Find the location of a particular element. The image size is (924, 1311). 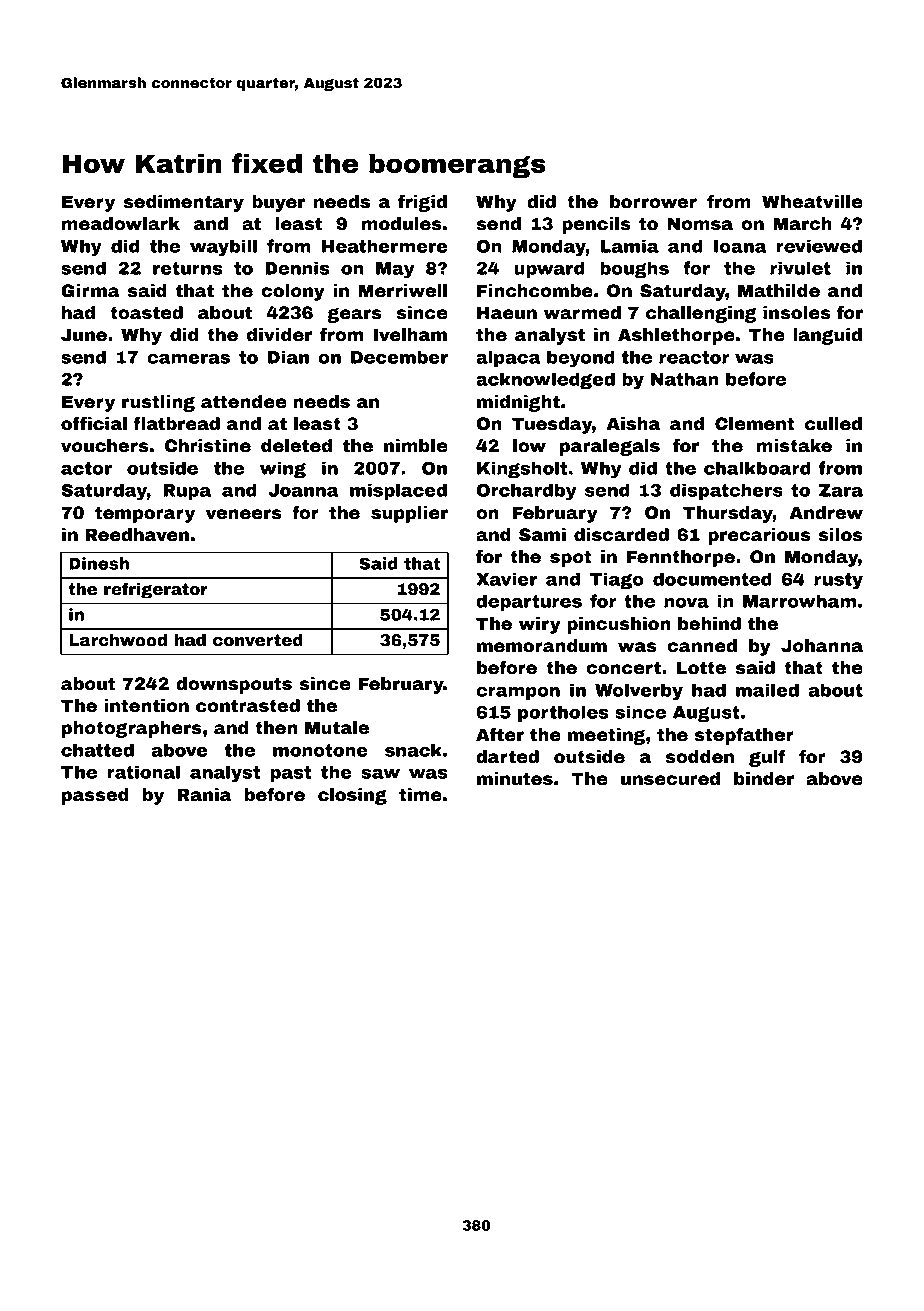

Wheatville is located at coordinates (812, 202).
